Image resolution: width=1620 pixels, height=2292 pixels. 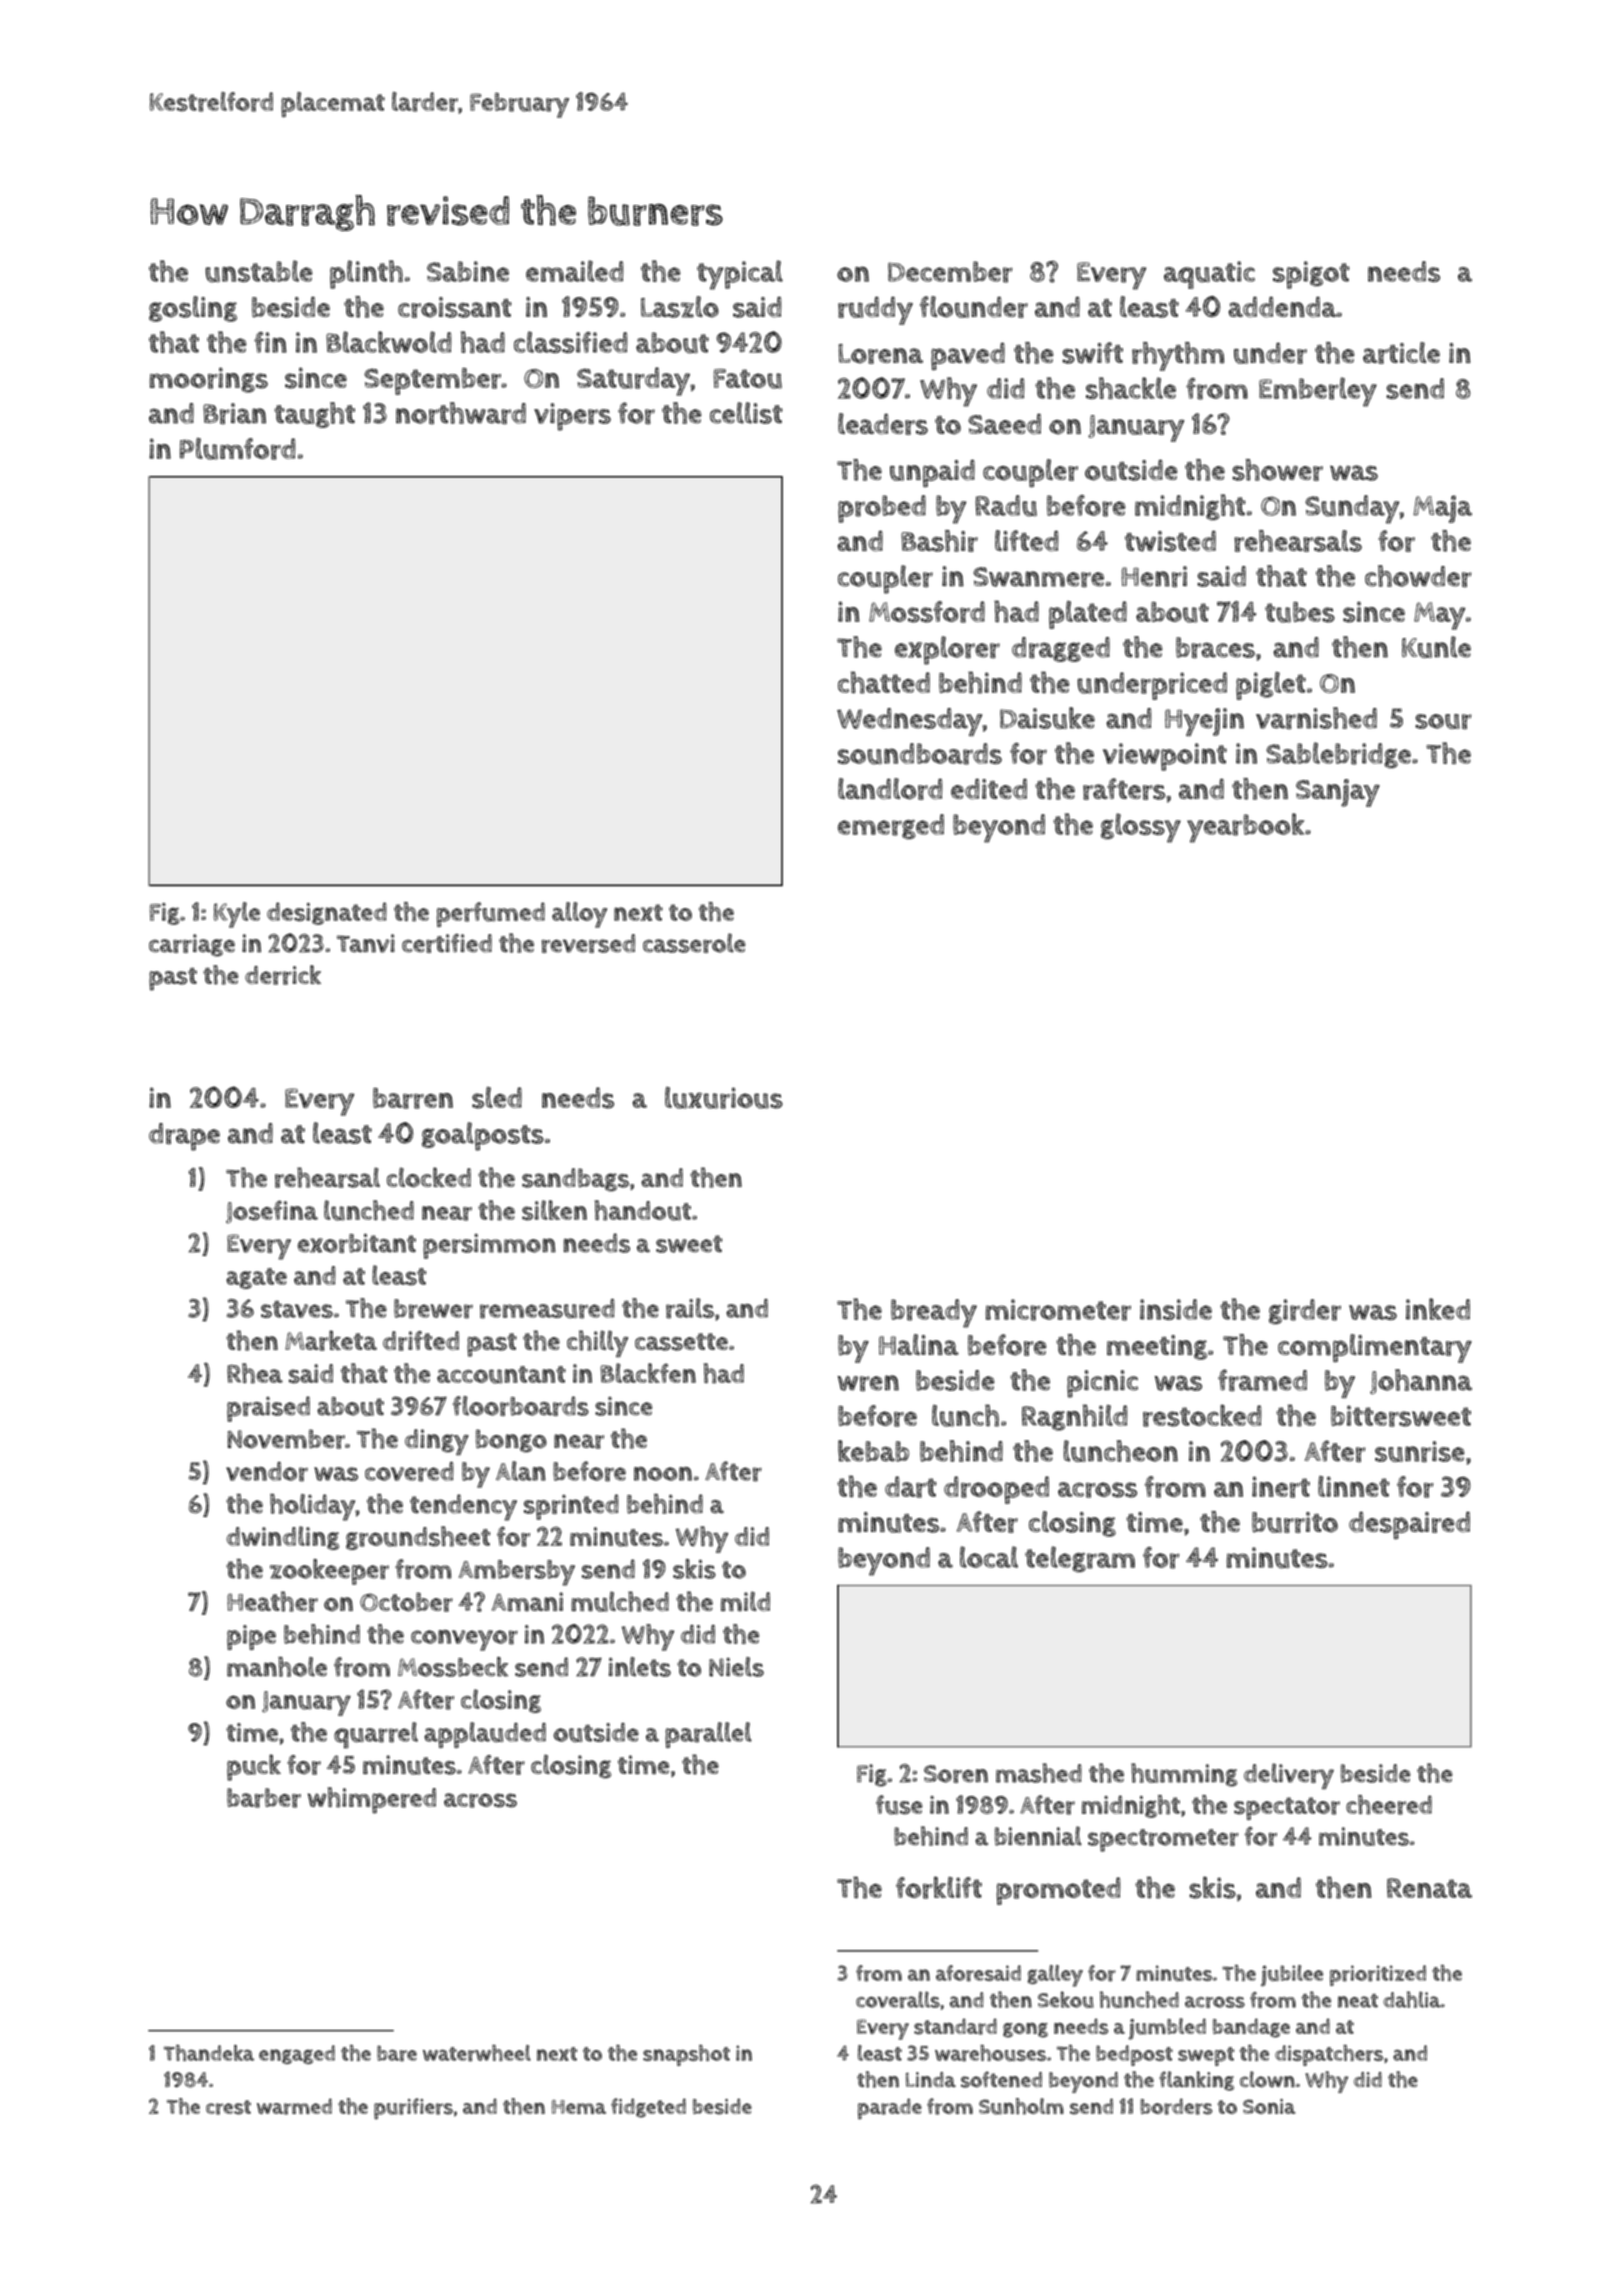 I want to click on girder, so click(x=1305, y=1312).
